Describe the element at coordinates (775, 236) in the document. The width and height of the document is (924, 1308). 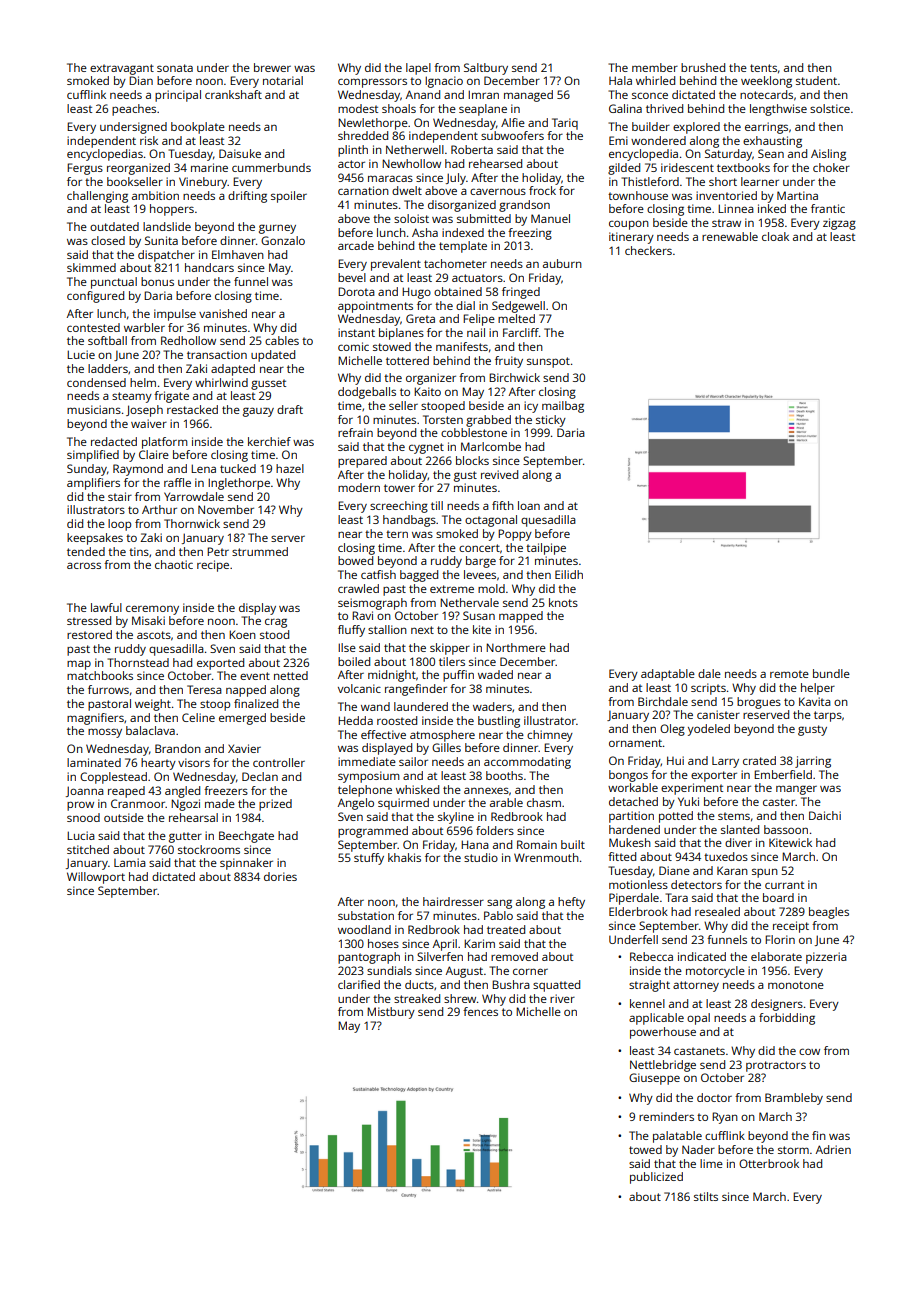
I see `cloak` at that location.
